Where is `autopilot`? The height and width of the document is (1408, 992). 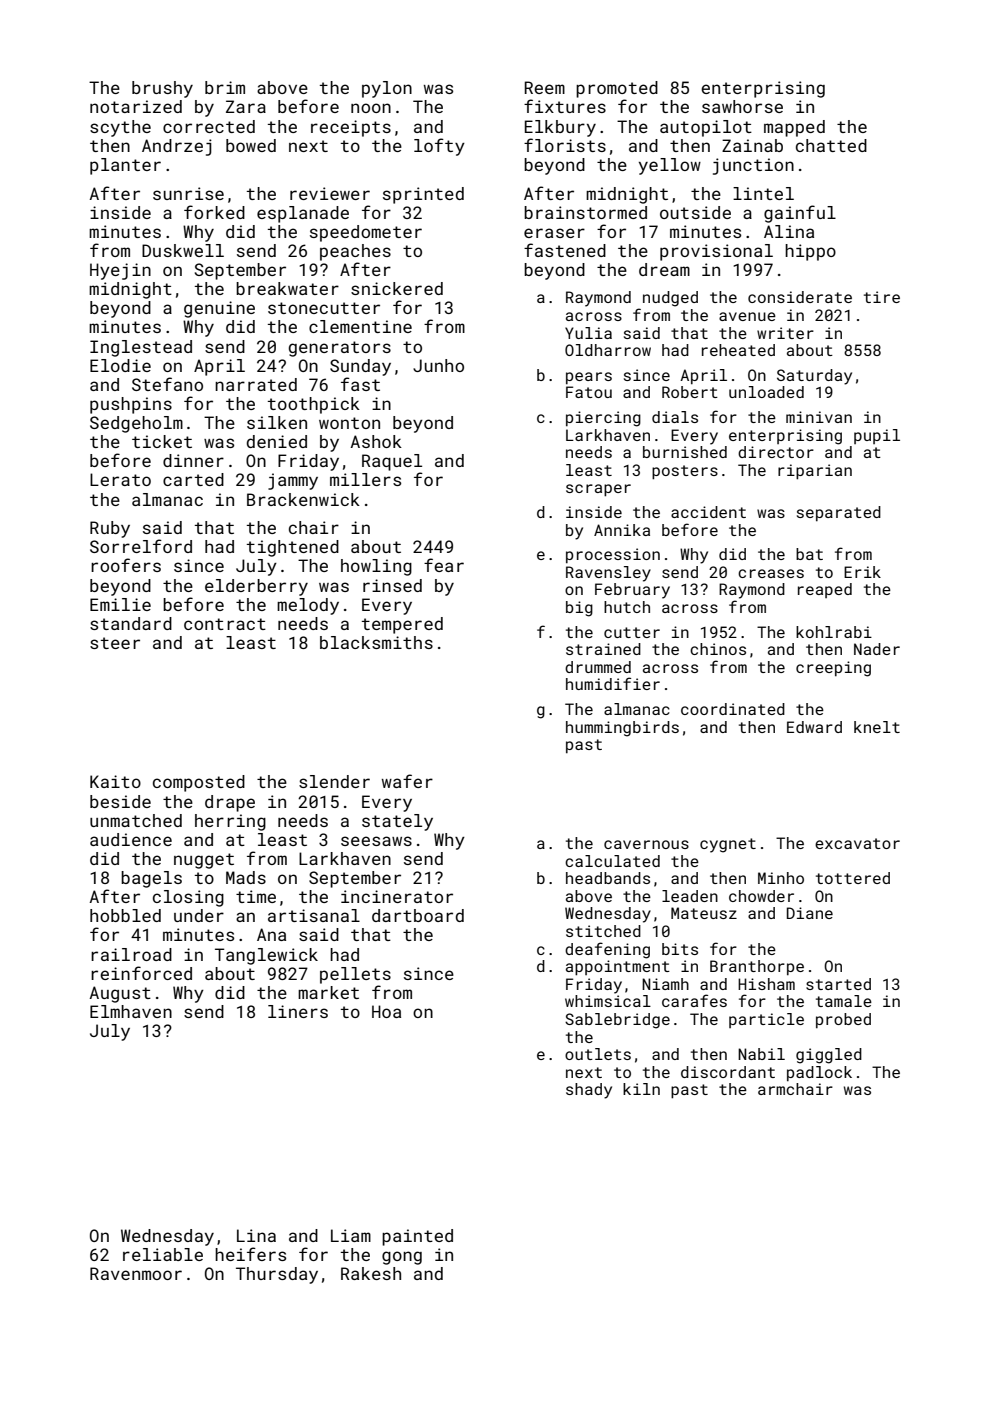
autopilot is located at coordinates (706, 128).
